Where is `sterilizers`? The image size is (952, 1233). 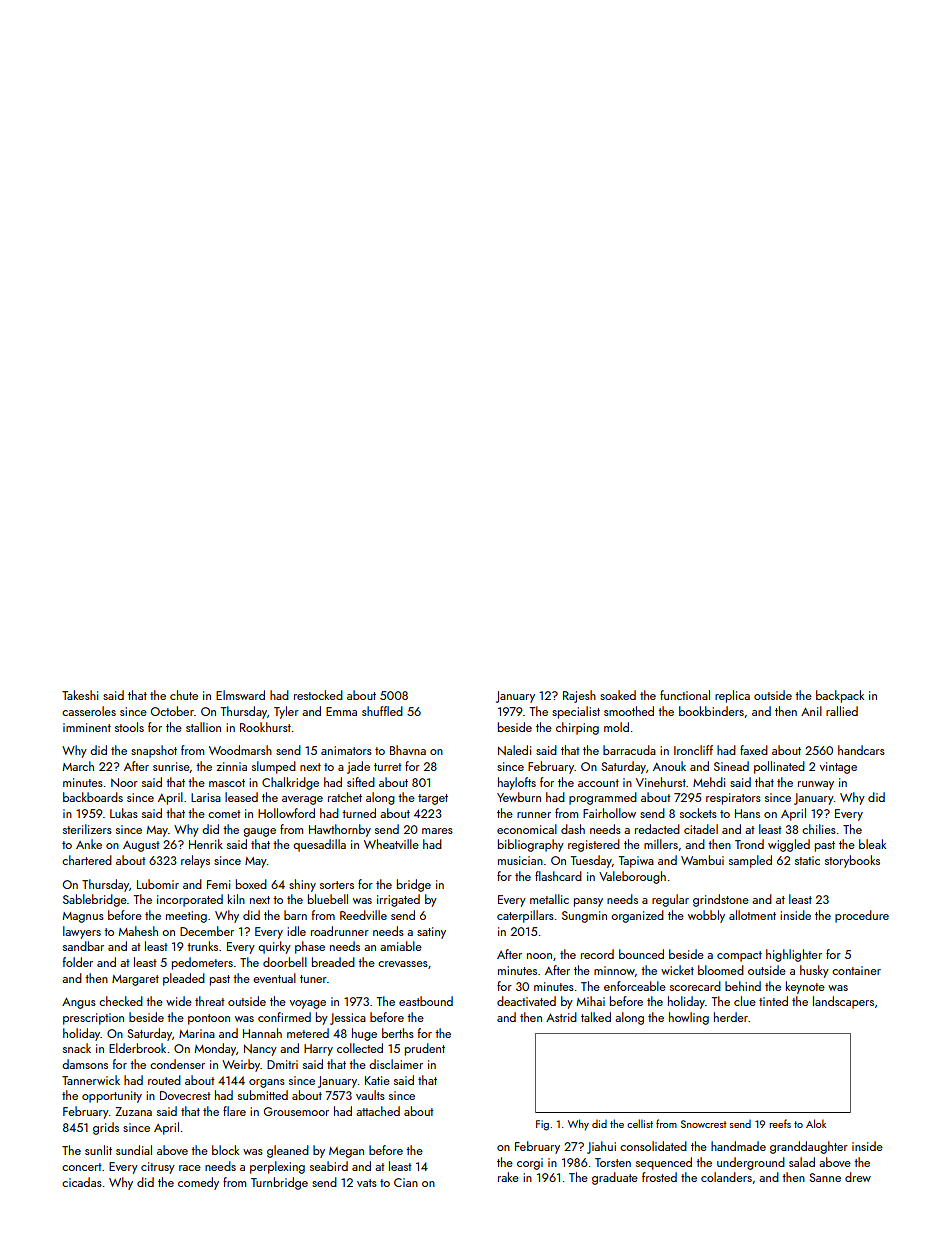
sterilizers is located at coordinates (87, 829).
